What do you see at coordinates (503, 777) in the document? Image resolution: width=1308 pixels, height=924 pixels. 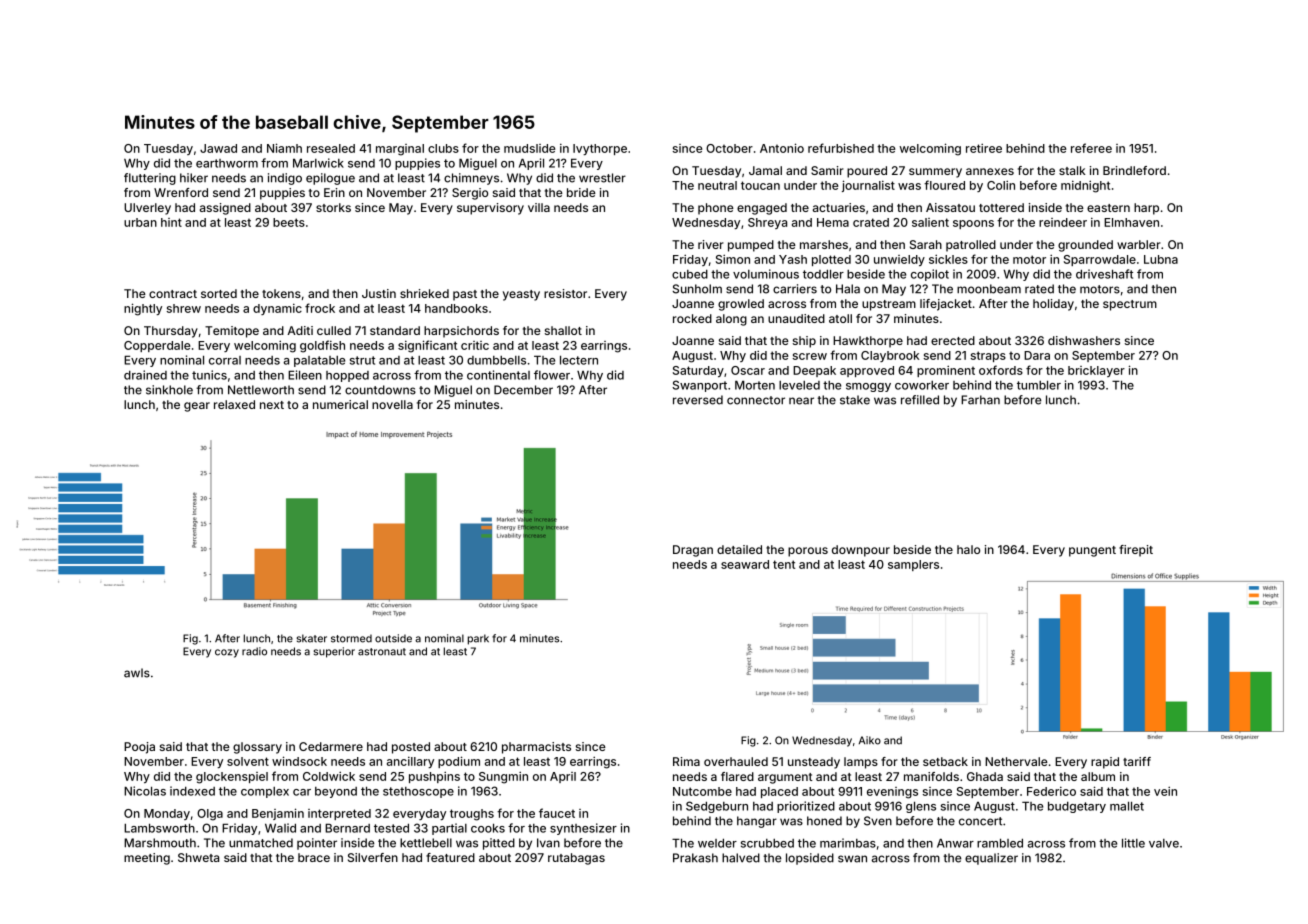 I see `Sungmin` at bounding box center [503, 777].
